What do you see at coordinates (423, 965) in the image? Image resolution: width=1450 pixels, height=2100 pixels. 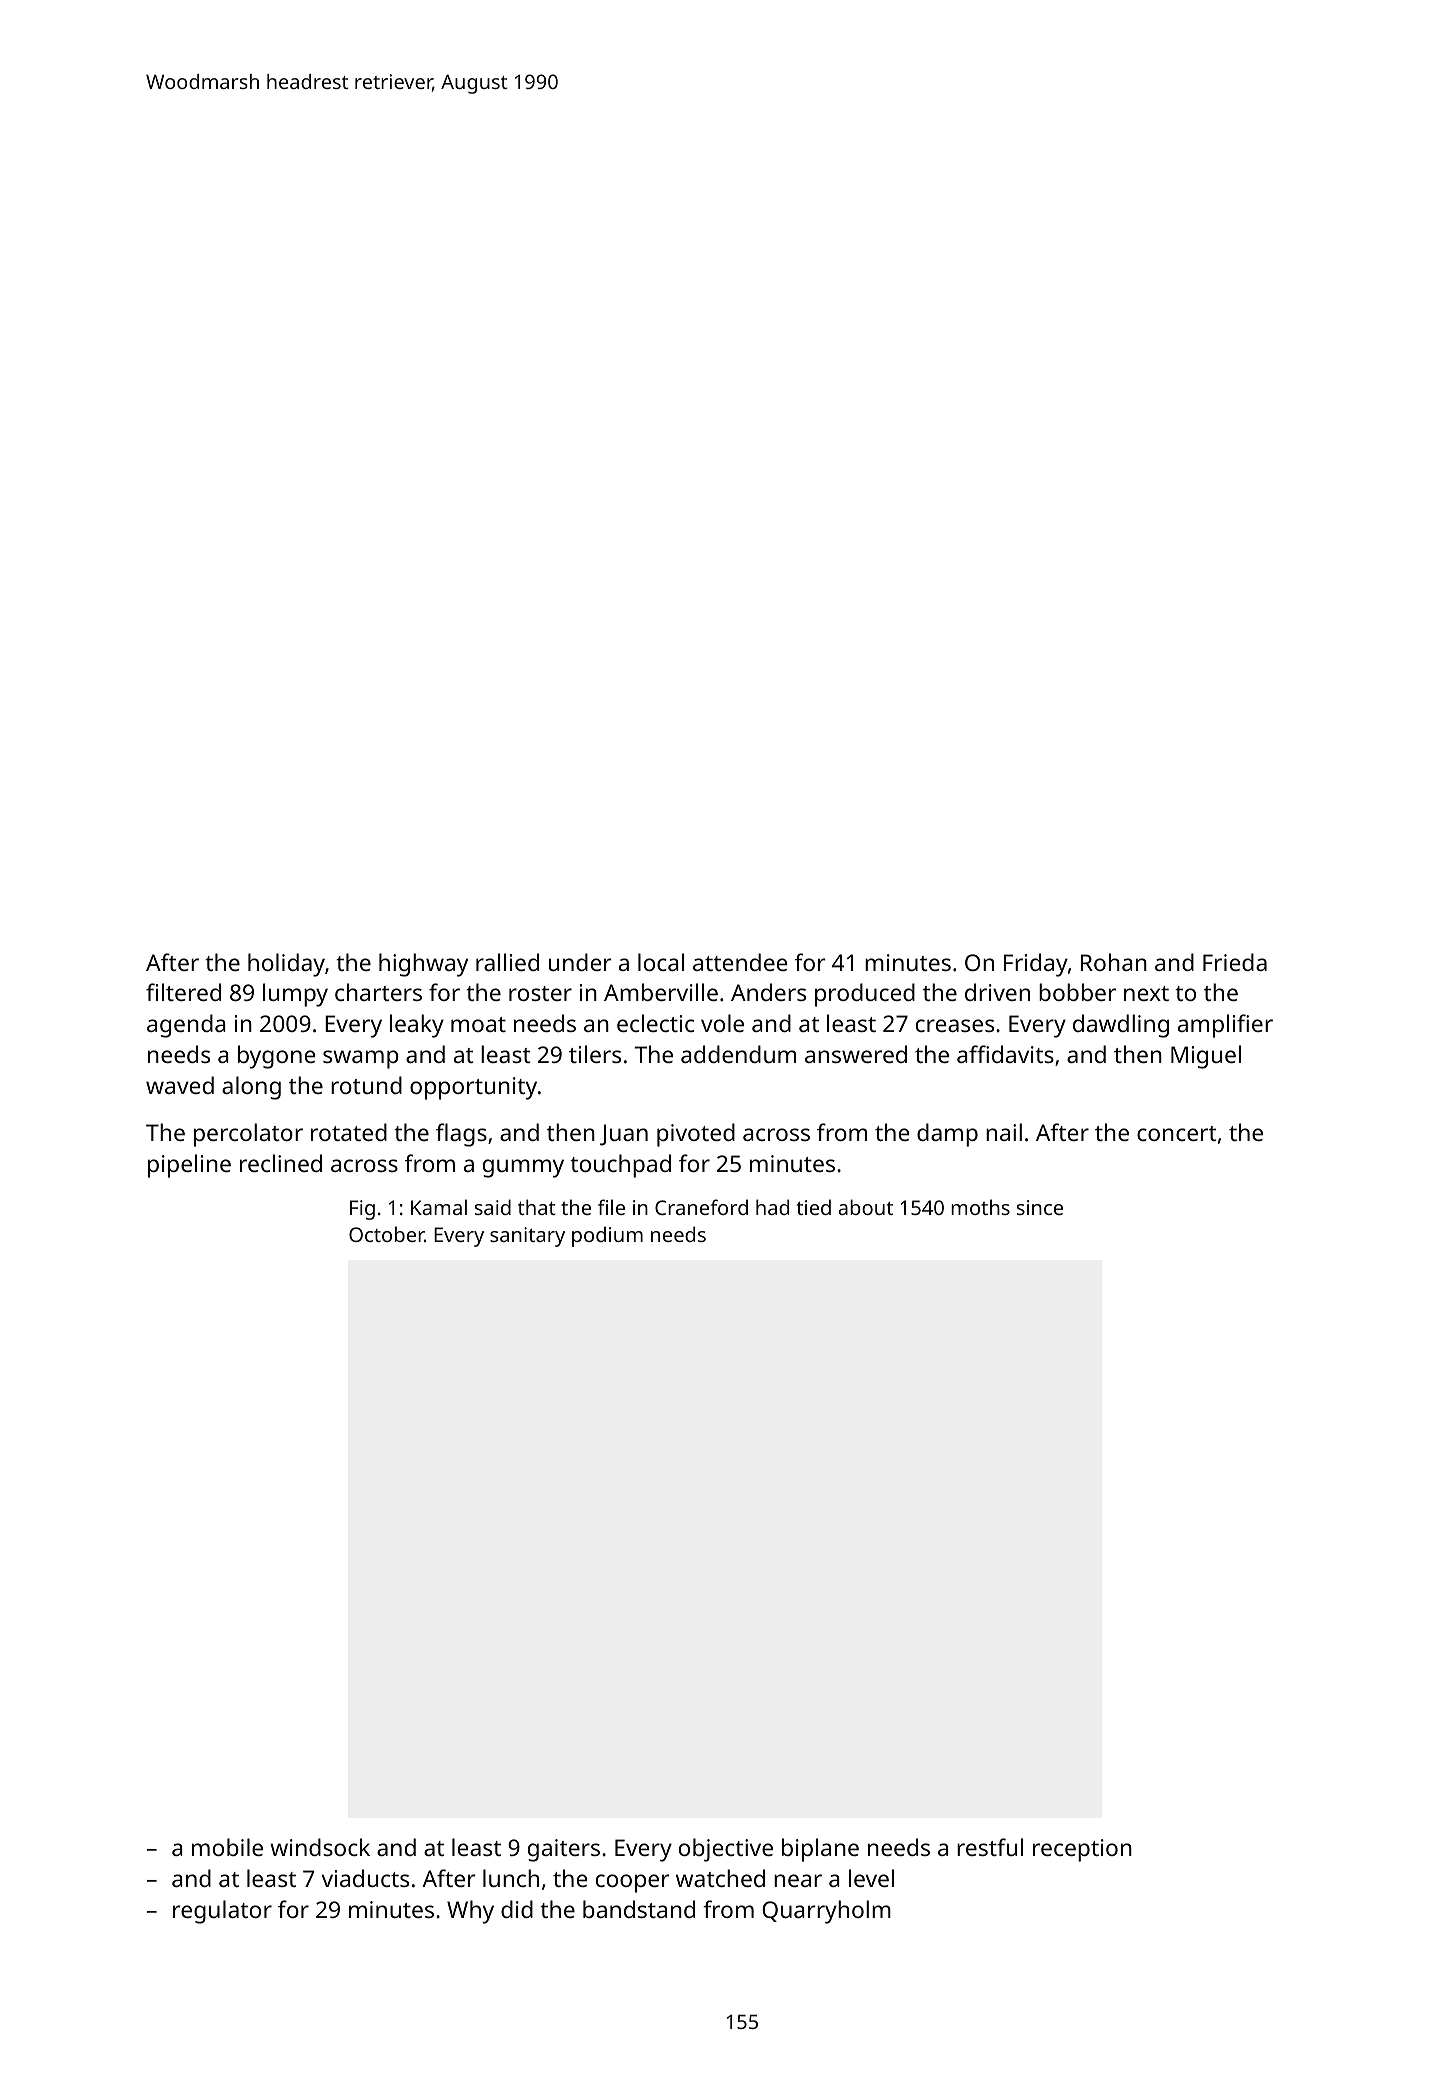 I see `highway` at bounding box center [423, 965].
